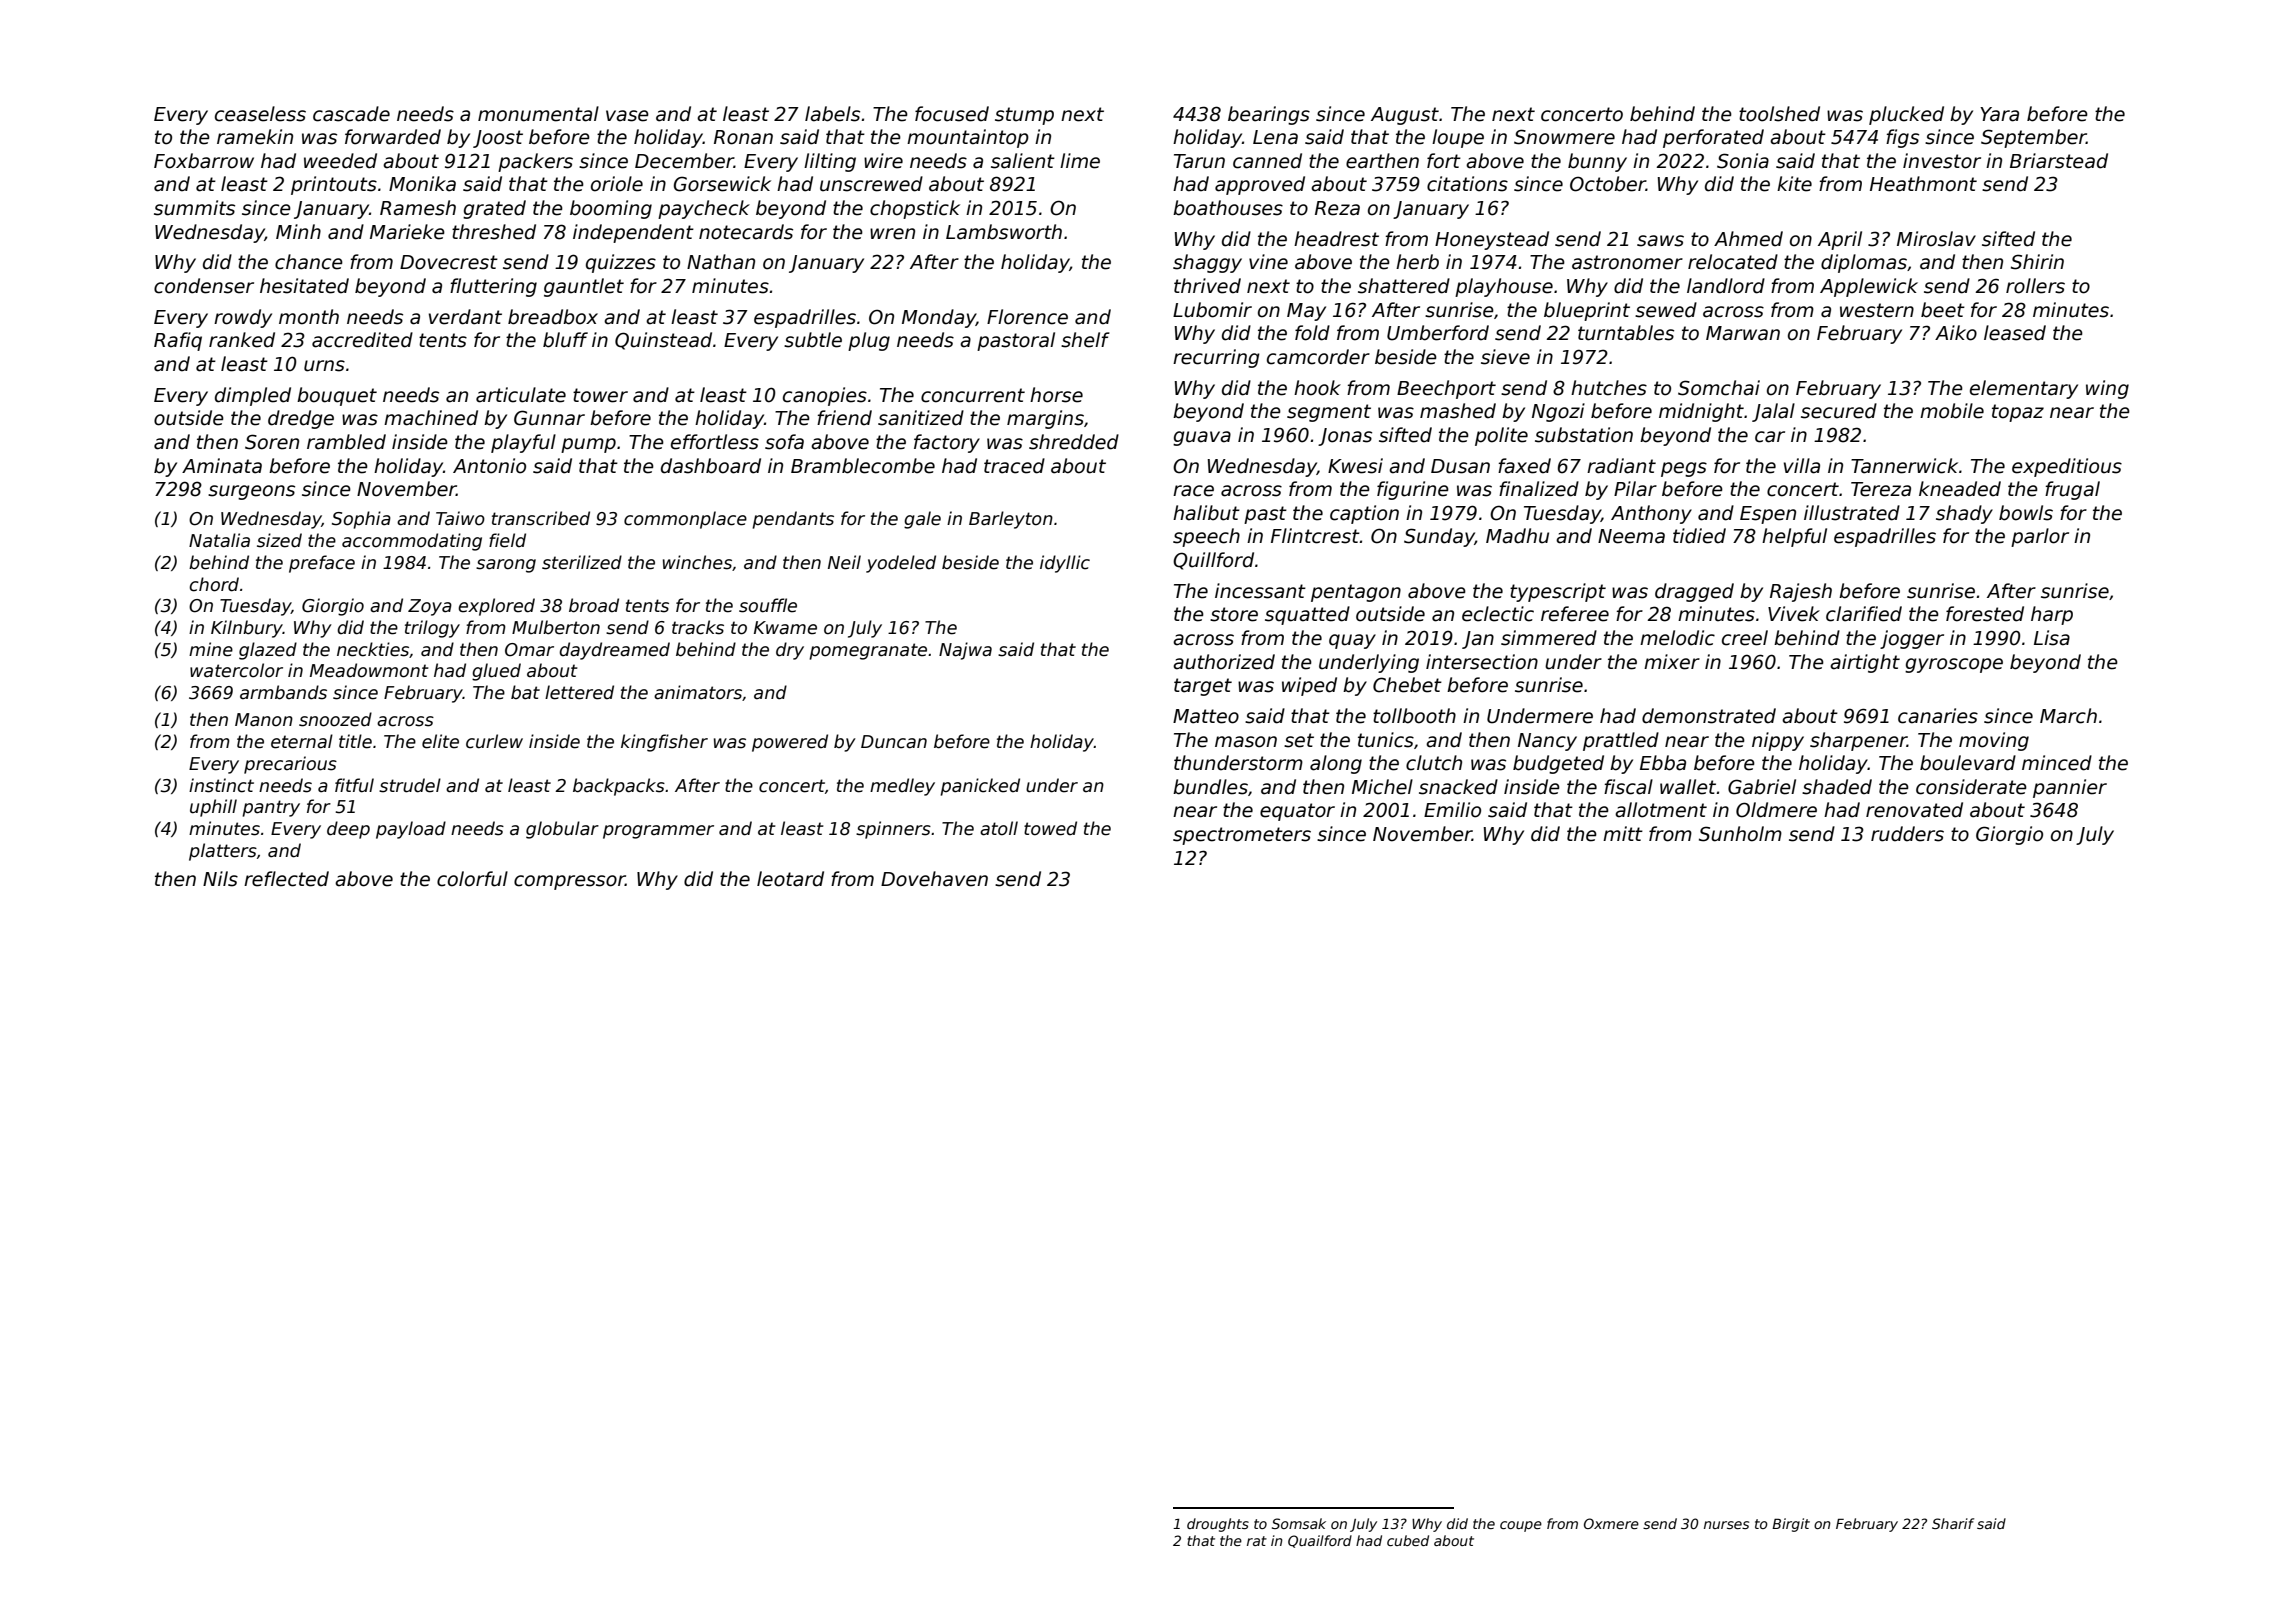  I want to click on Lambsworth, so click(1004, 232).
